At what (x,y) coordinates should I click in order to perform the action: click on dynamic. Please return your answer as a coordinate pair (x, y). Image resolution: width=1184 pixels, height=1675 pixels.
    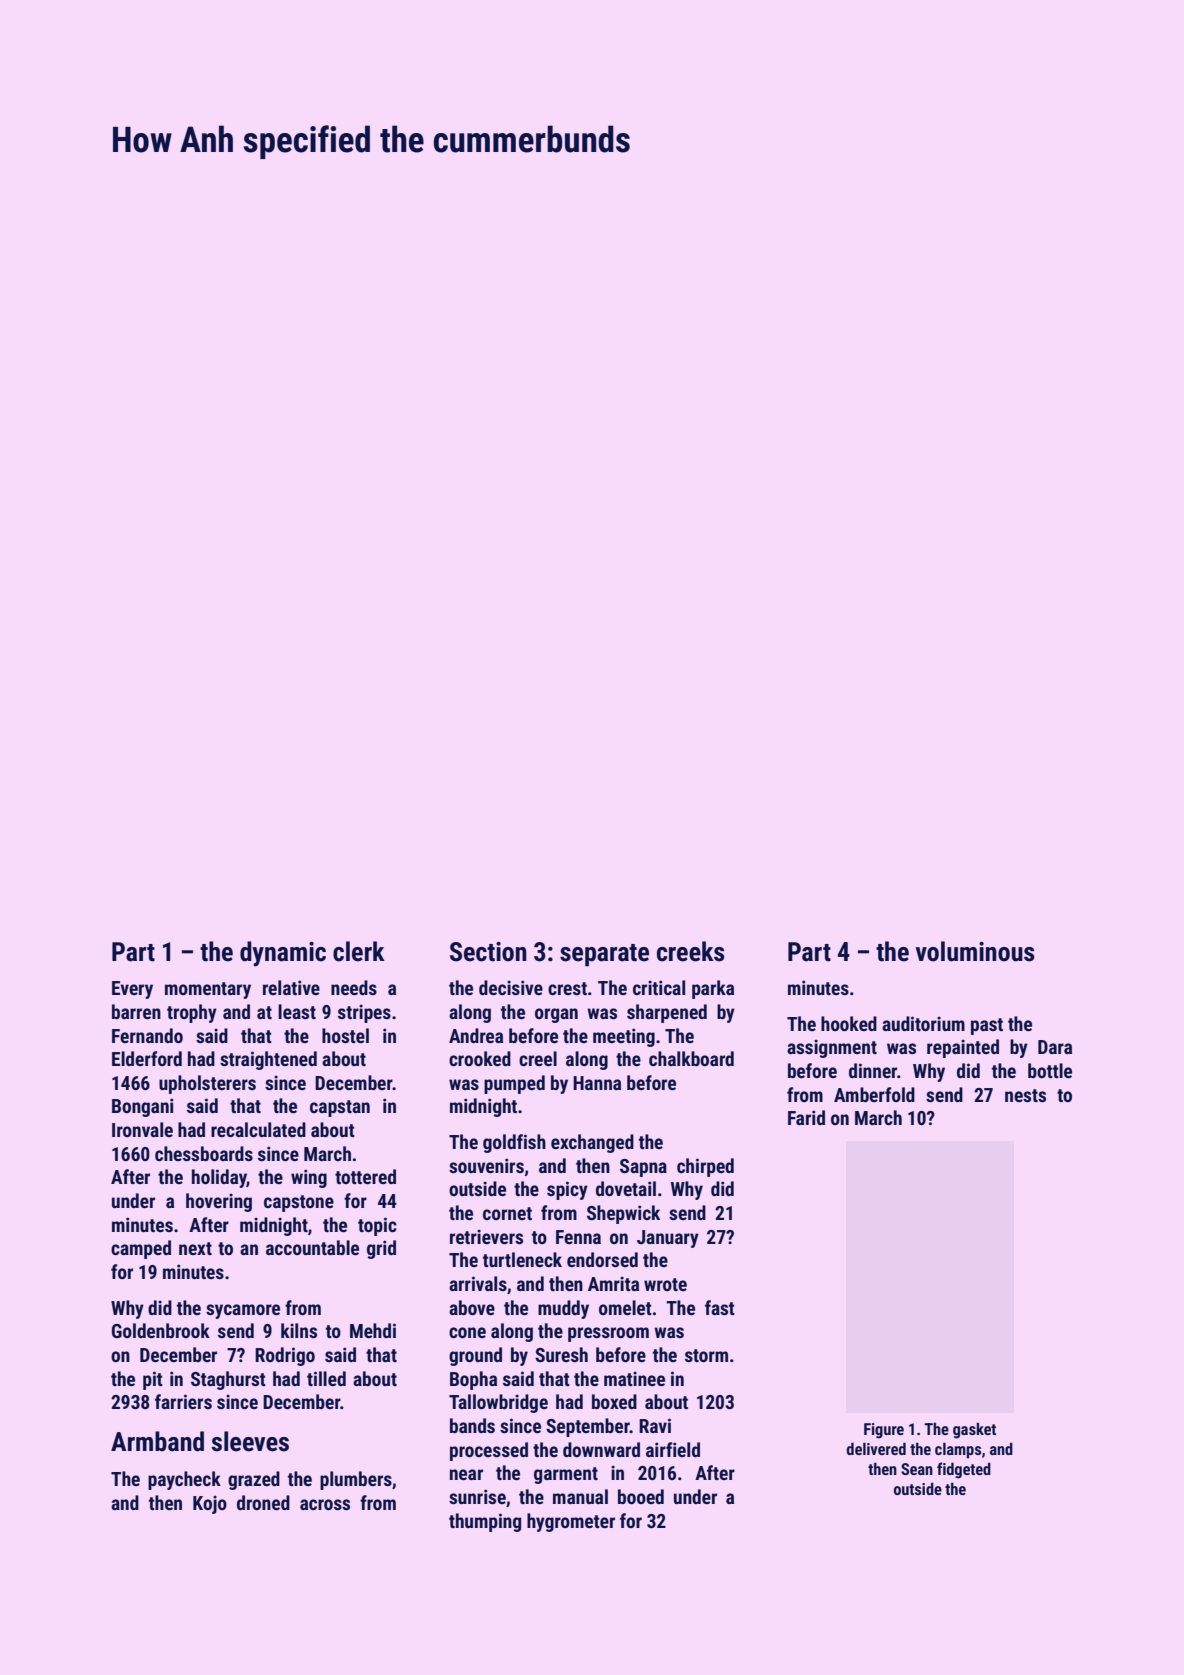
    Looking at the image, I should click on (283, 954).
